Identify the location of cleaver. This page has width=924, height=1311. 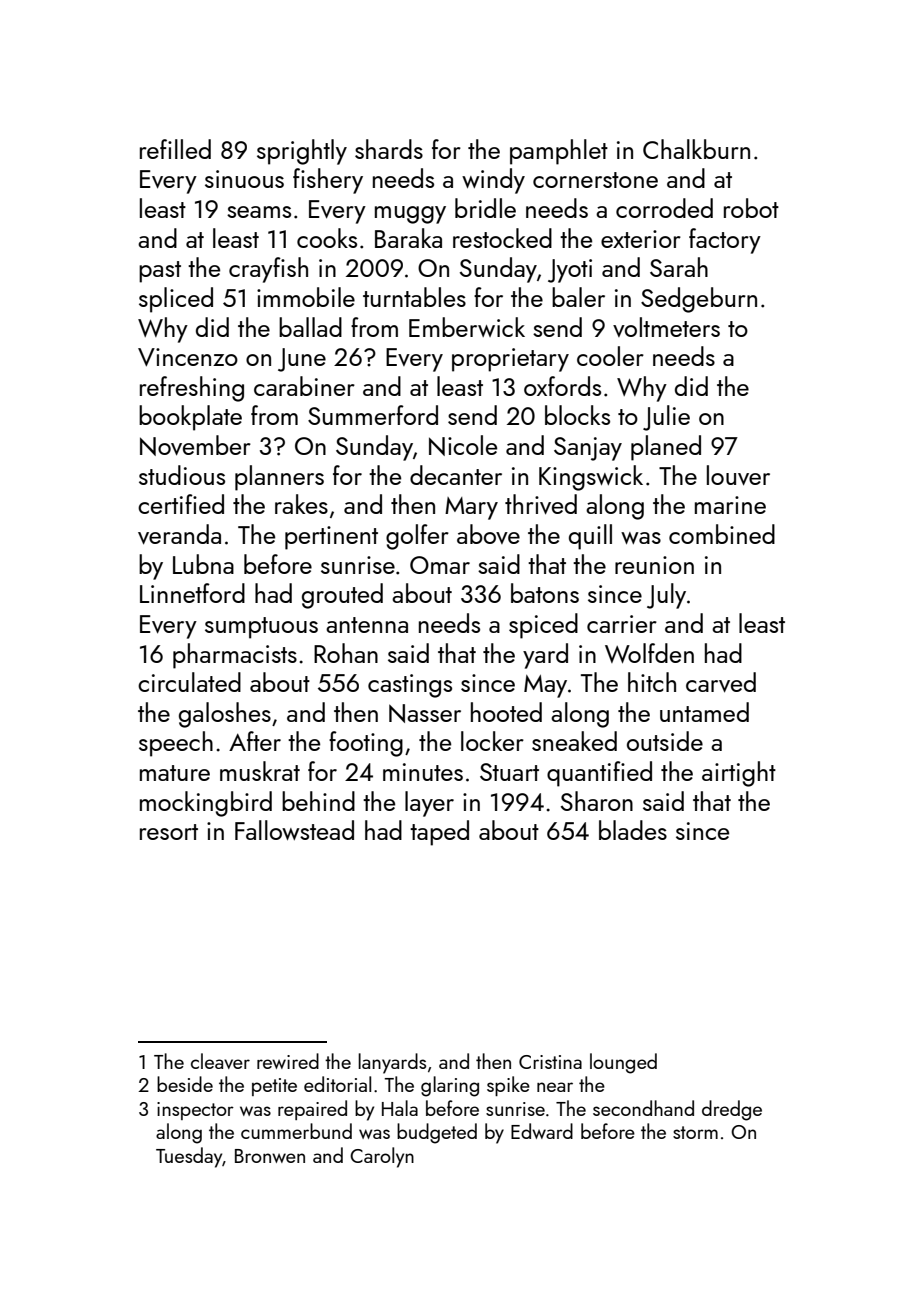
(220, 1061).
